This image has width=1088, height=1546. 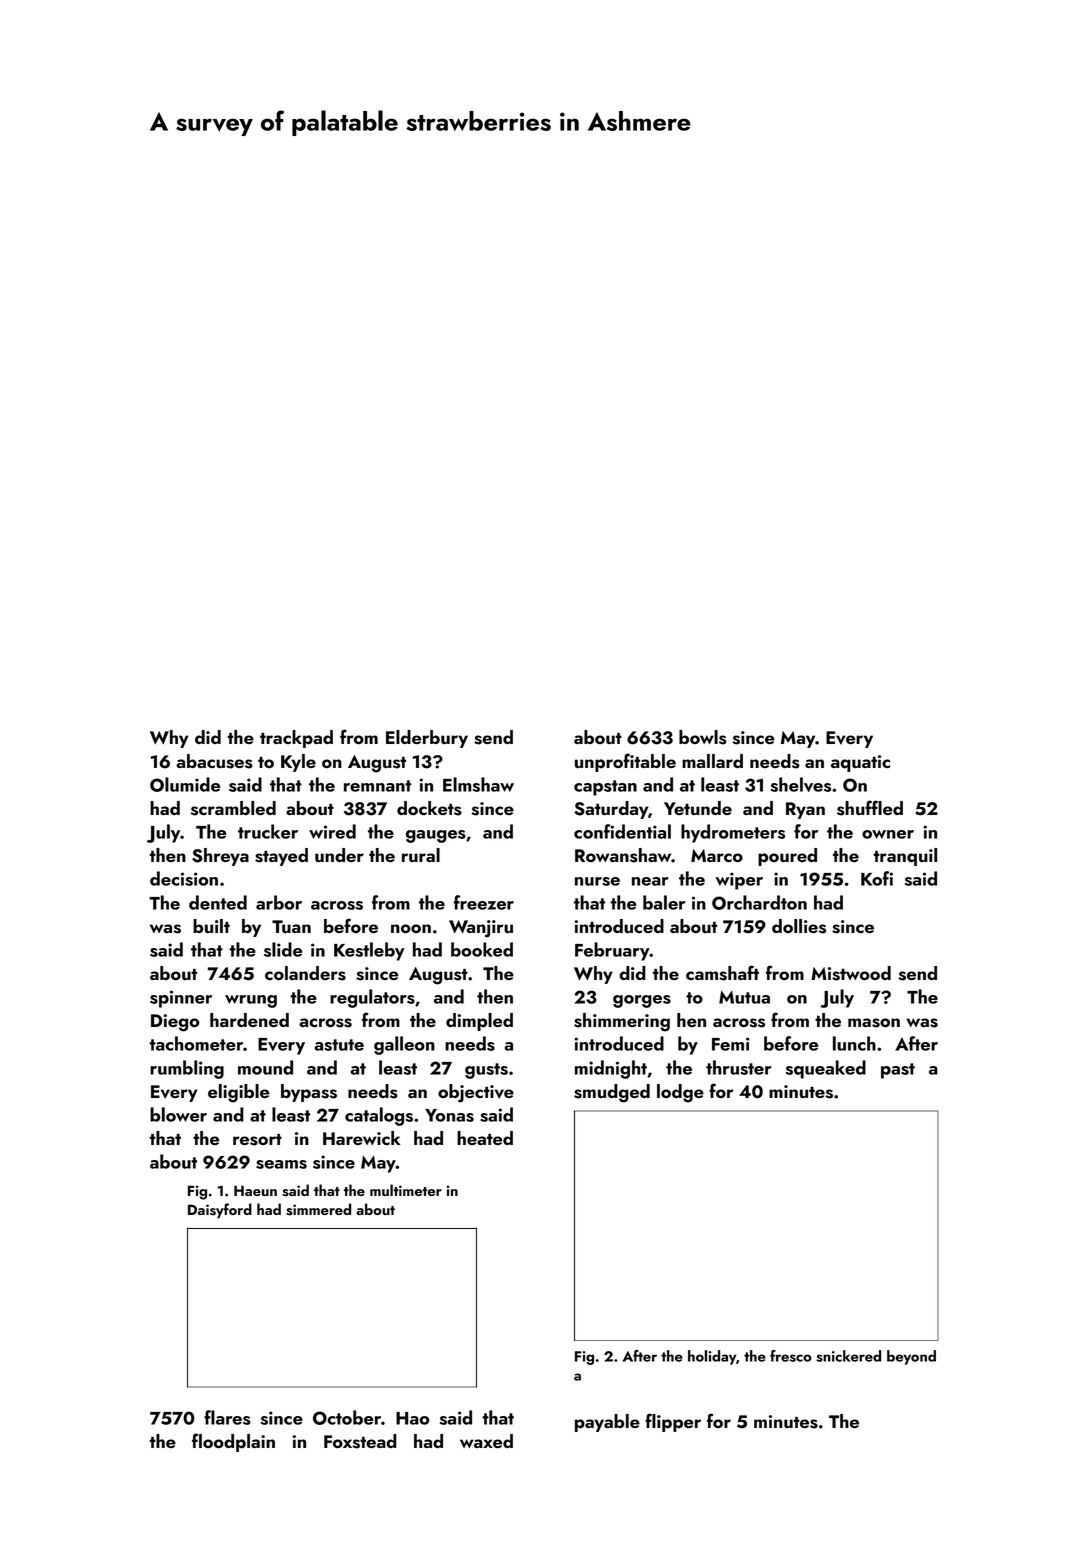 What do you see at coordinates (220, 1211) in the image?
I see `Daisyford` at bounding box center [220, 1211].
